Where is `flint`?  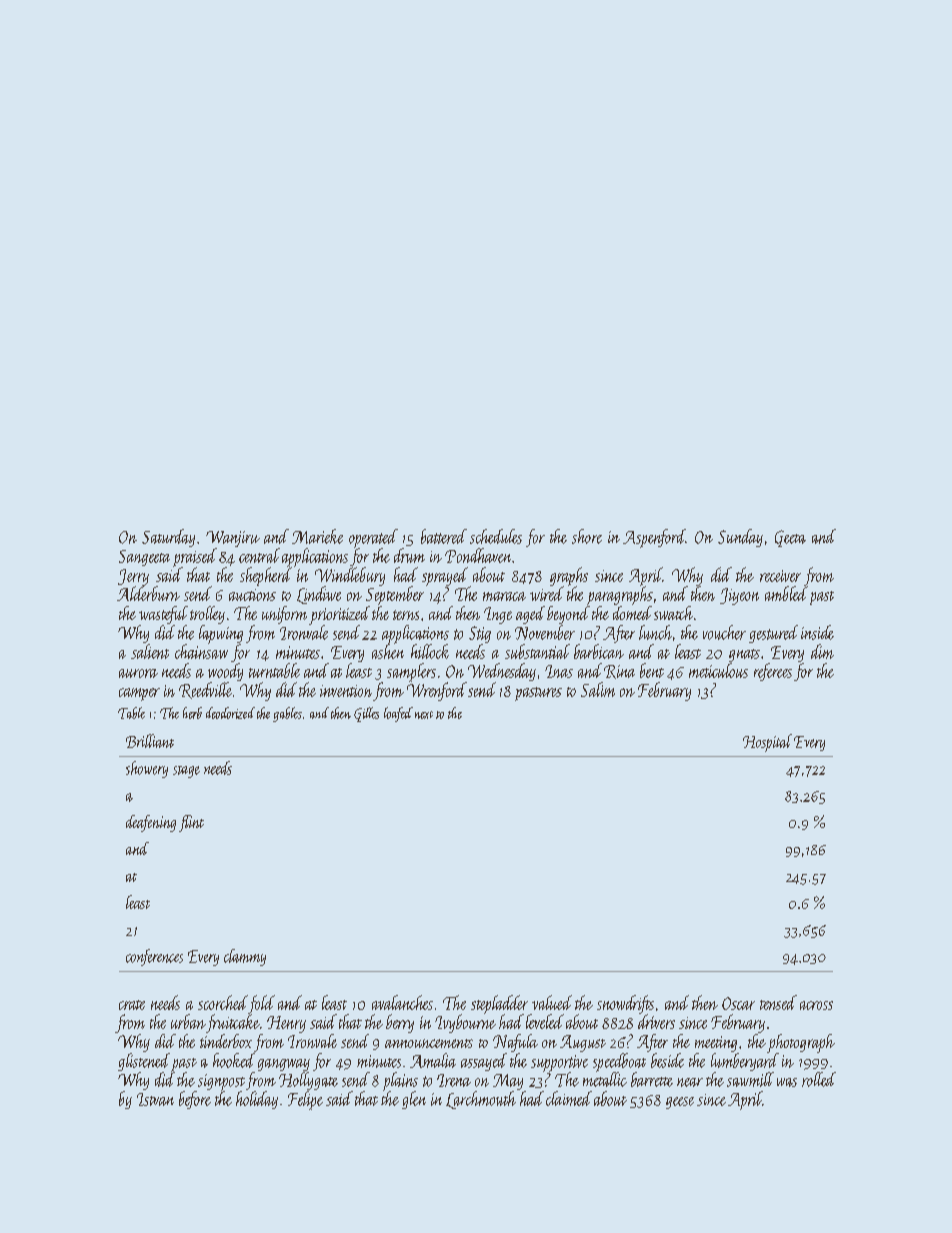
flint is located at coordinates (191, 823).
